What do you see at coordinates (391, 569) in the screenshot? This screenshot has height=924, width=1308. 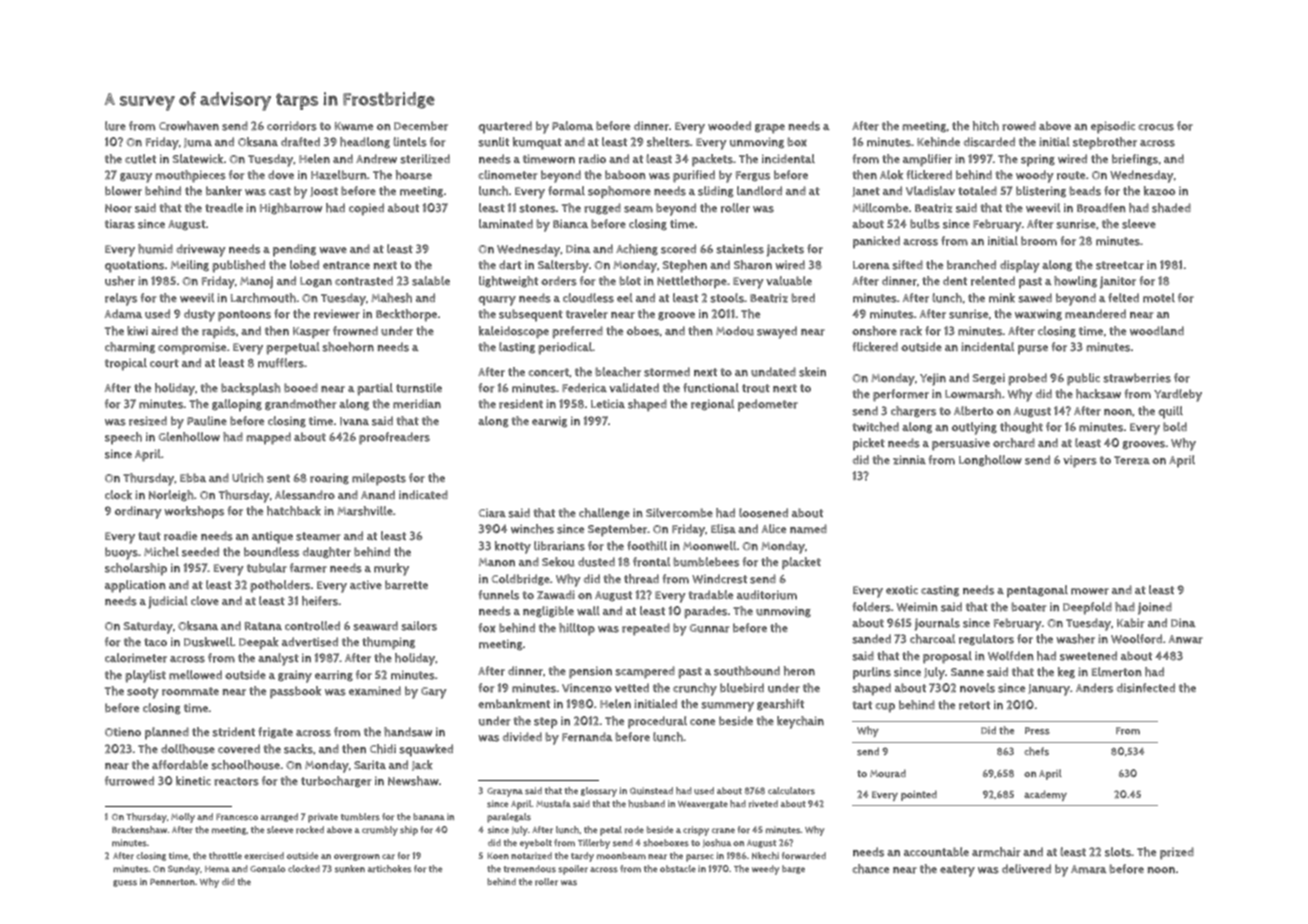 I see `murky` at bounding box center [391, 569].
